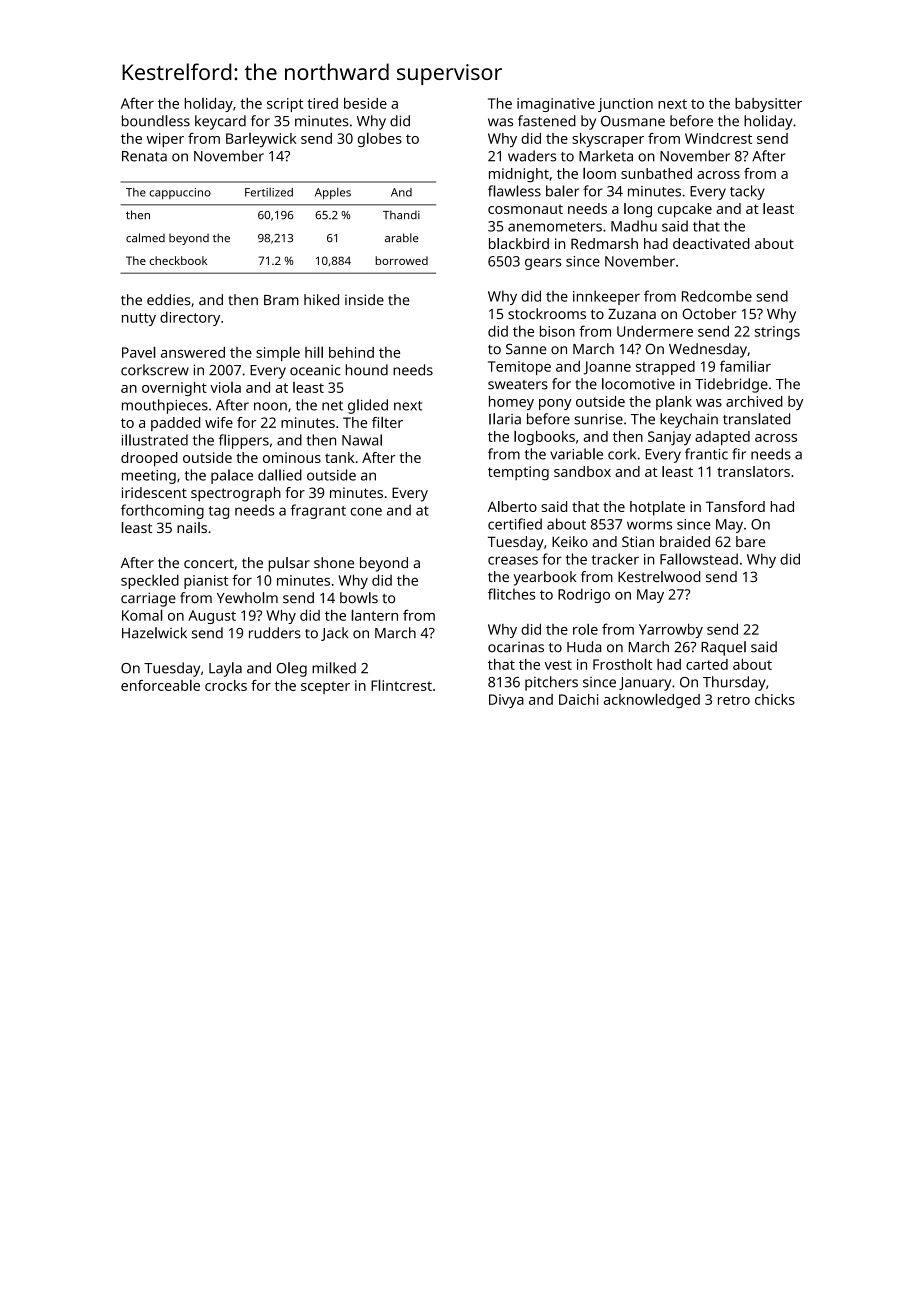  What do you see at coordinates (656, 173) in the page?
I see `sunbathed` at bounding box center [656, 173].
